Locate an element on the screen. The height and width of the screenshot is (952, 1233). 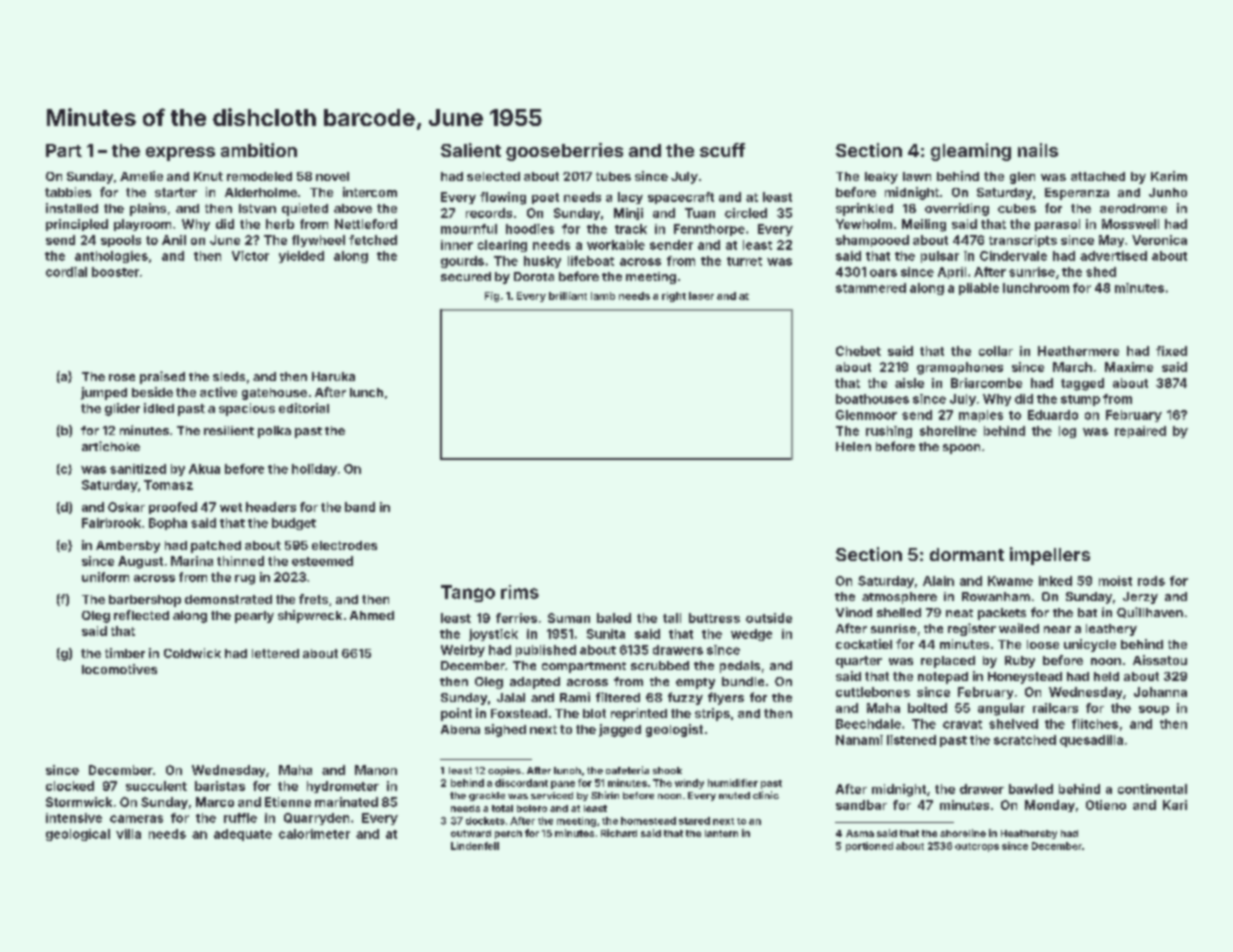
Richard is located at coordinates (619, 833).
